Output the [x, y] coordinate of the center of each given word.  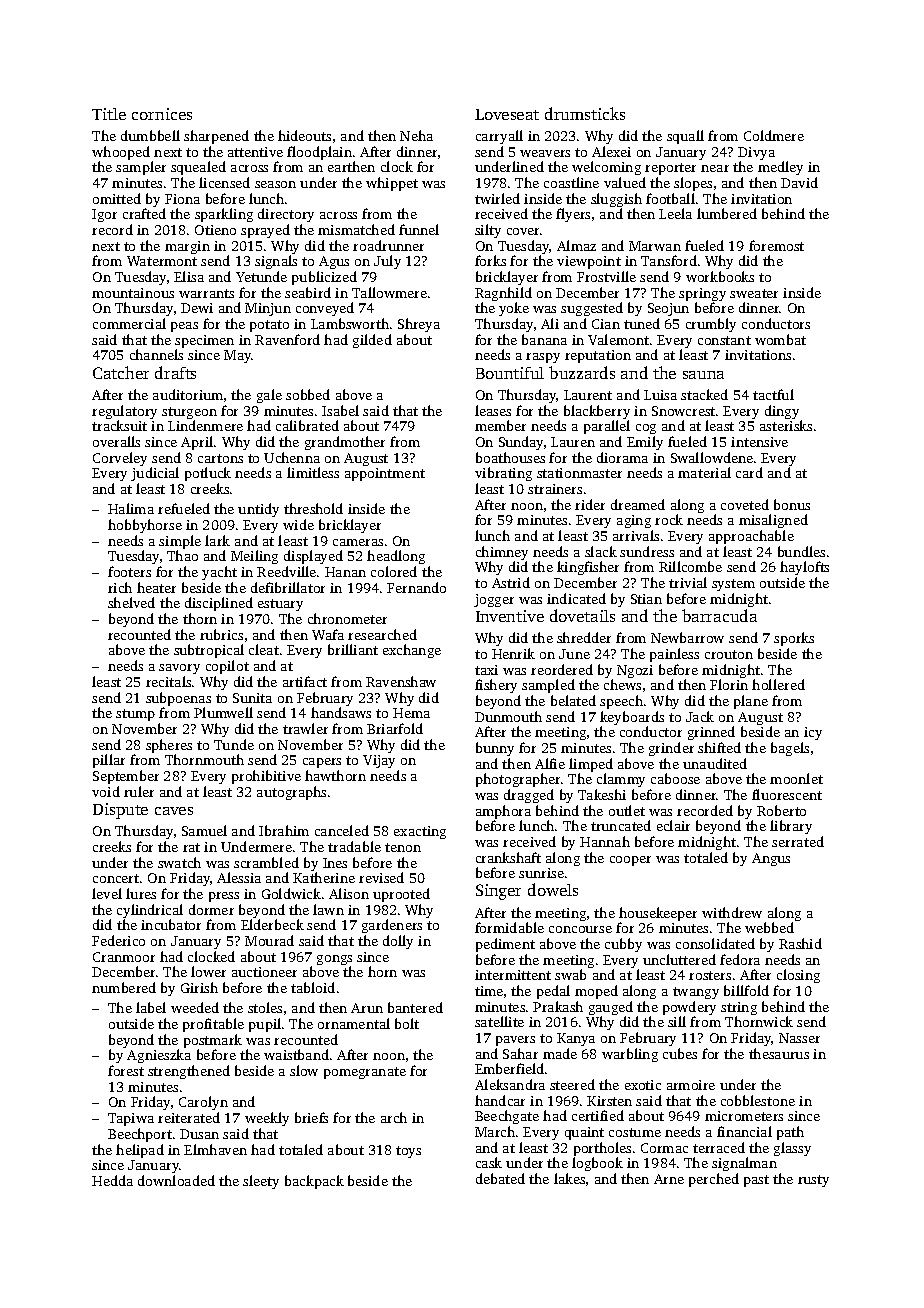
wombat [780, 339]
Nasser [799, 1038]
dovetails [582, 615]
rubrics [221, 634]
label [151, 1007]
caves [174, 811]
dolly [398, 942]
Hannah [605, 841]
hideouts [304, 135]
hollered [778, 684]
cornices [162, 114]
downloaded [176, 1180]
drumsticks [585, 113]
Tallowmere [389, 292]
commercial [129, 323]
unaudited [715, 763]
